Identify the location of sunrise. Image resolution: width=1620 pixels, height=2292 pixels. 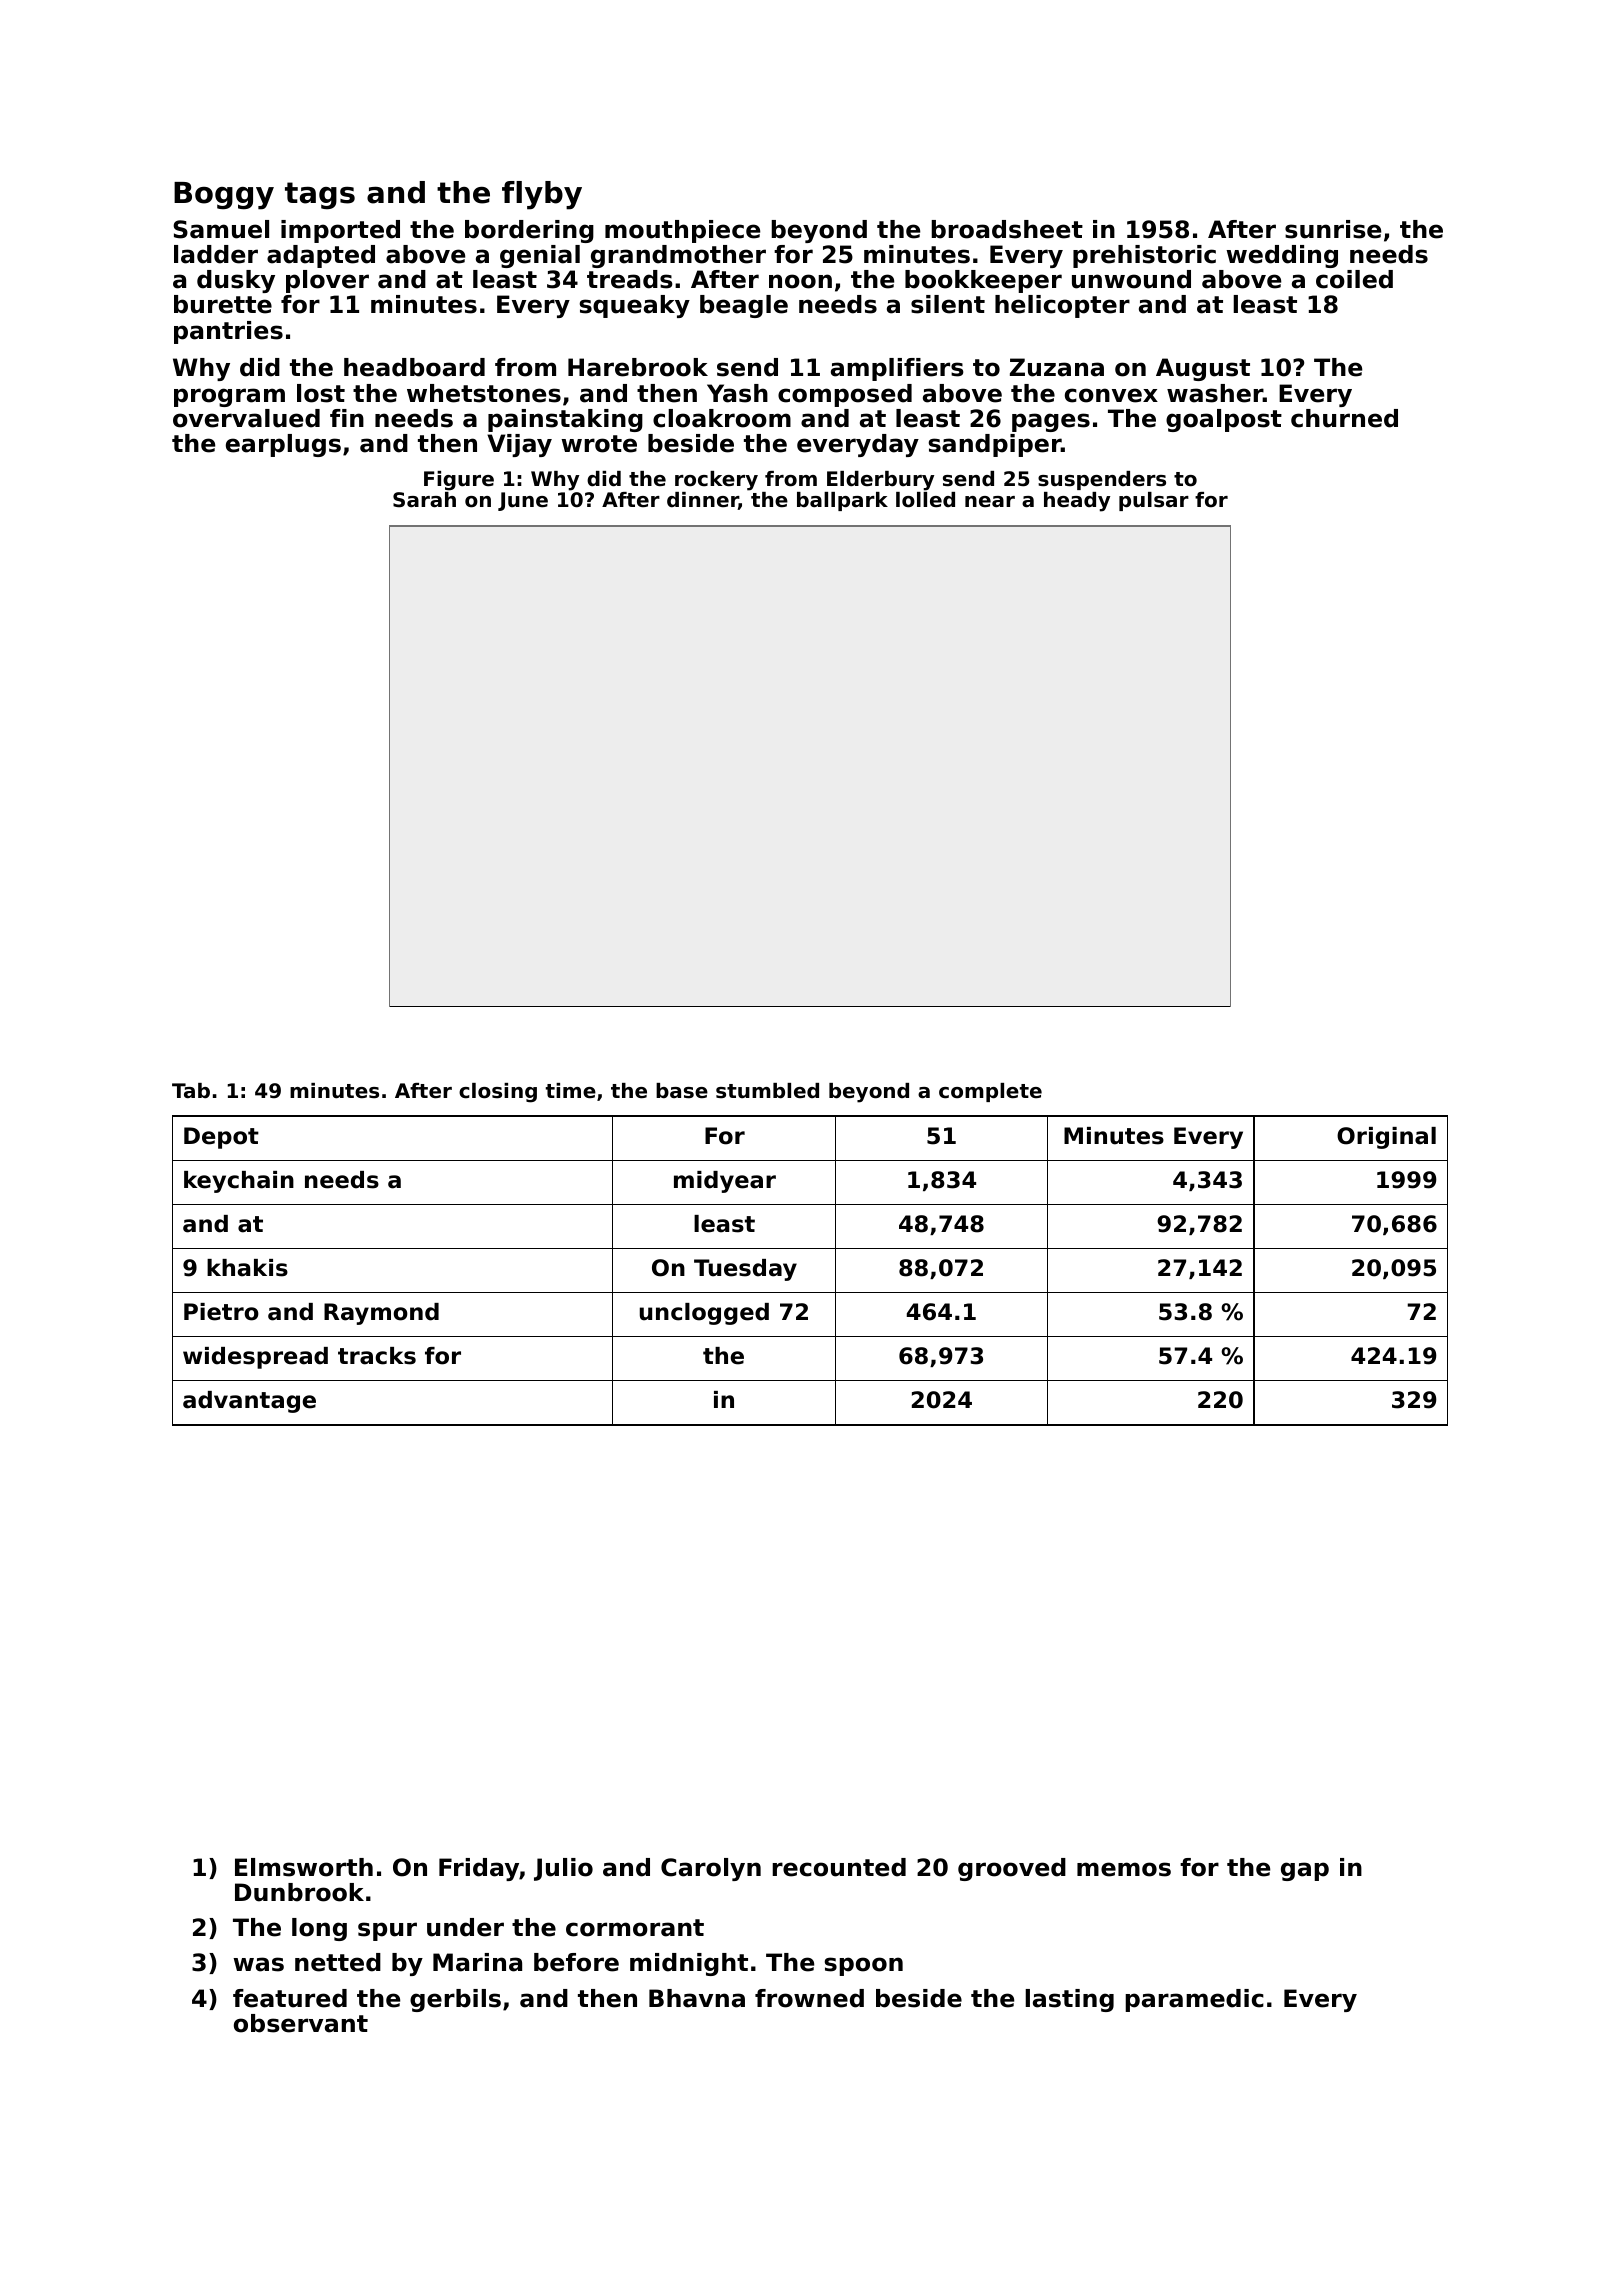
(1333, 229).
